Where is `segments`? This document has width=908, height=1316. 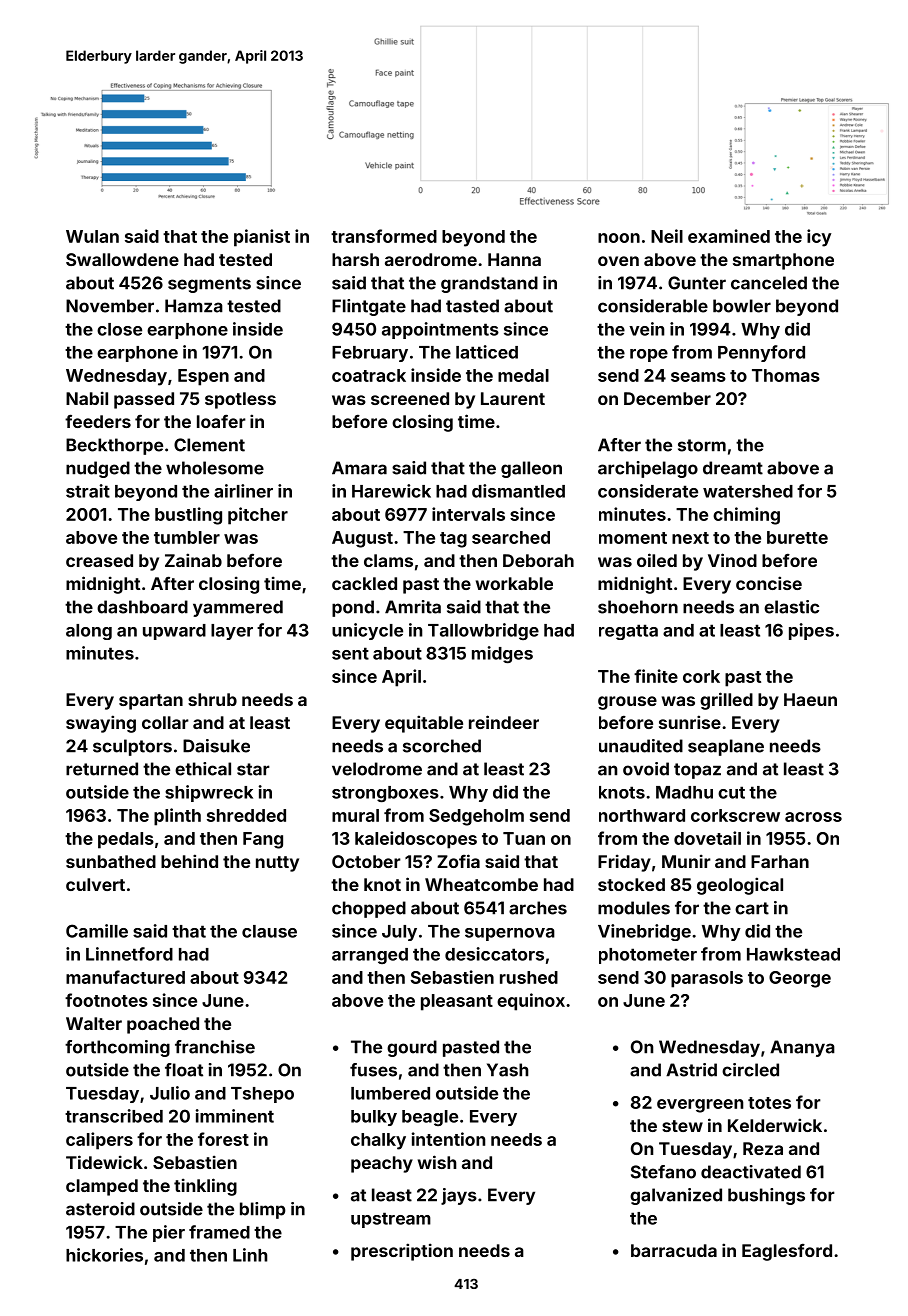 segments is located at coordinates (209, 285).
